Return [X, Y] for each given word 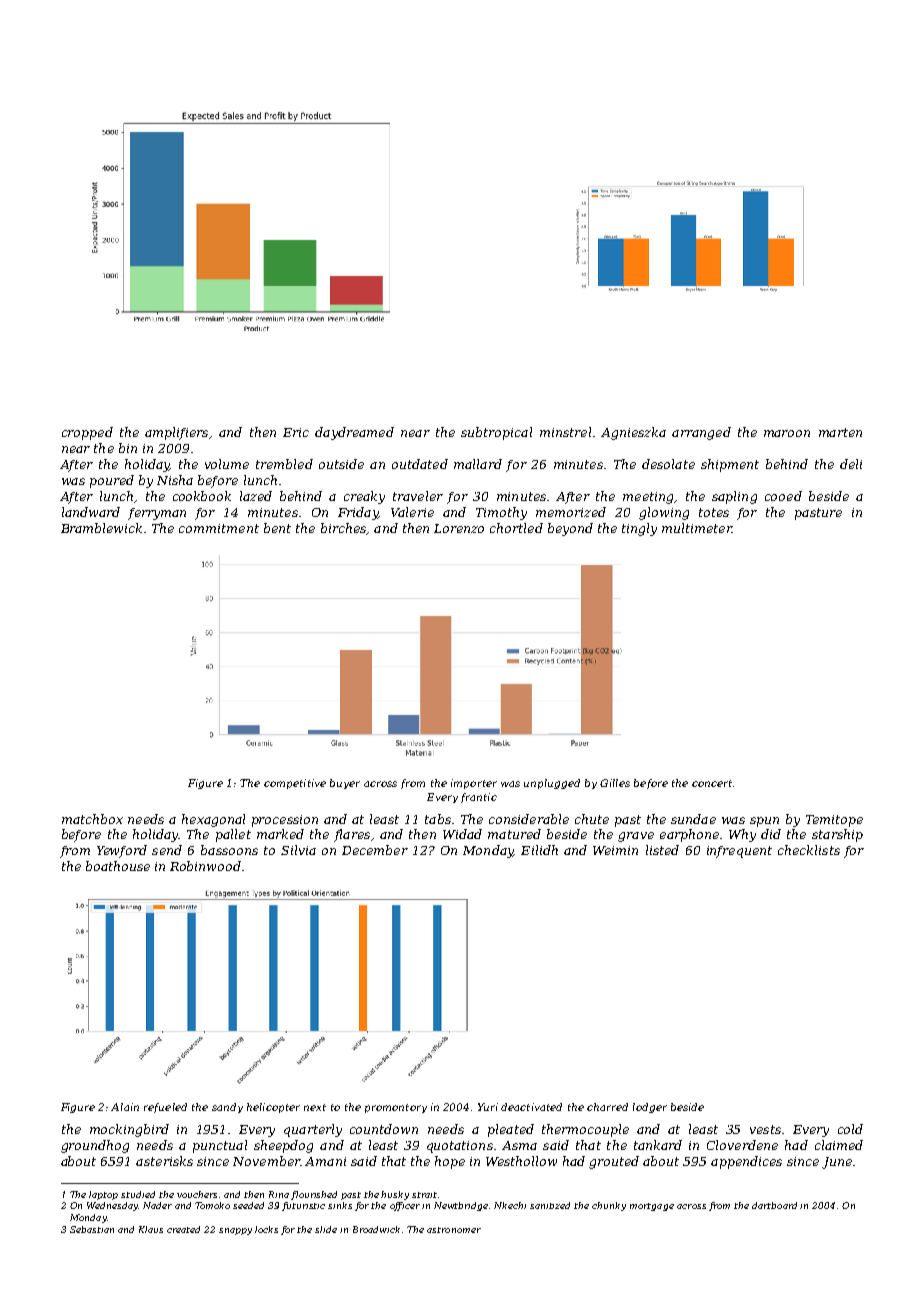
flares [352, 835]
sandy [227, 1108]
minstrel [565, 432]
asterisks [164, 1161]
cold [850, 1129]
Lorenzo [459, 528]
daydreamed [354, 433]
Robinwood [205, 866]
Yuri [488, 1107]
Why [742, 835]
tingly [639, 529]
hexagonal [213, 820]
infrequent [739, 852]
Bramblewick [101, 528]
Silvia [298, 850]
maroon [787, 433]
